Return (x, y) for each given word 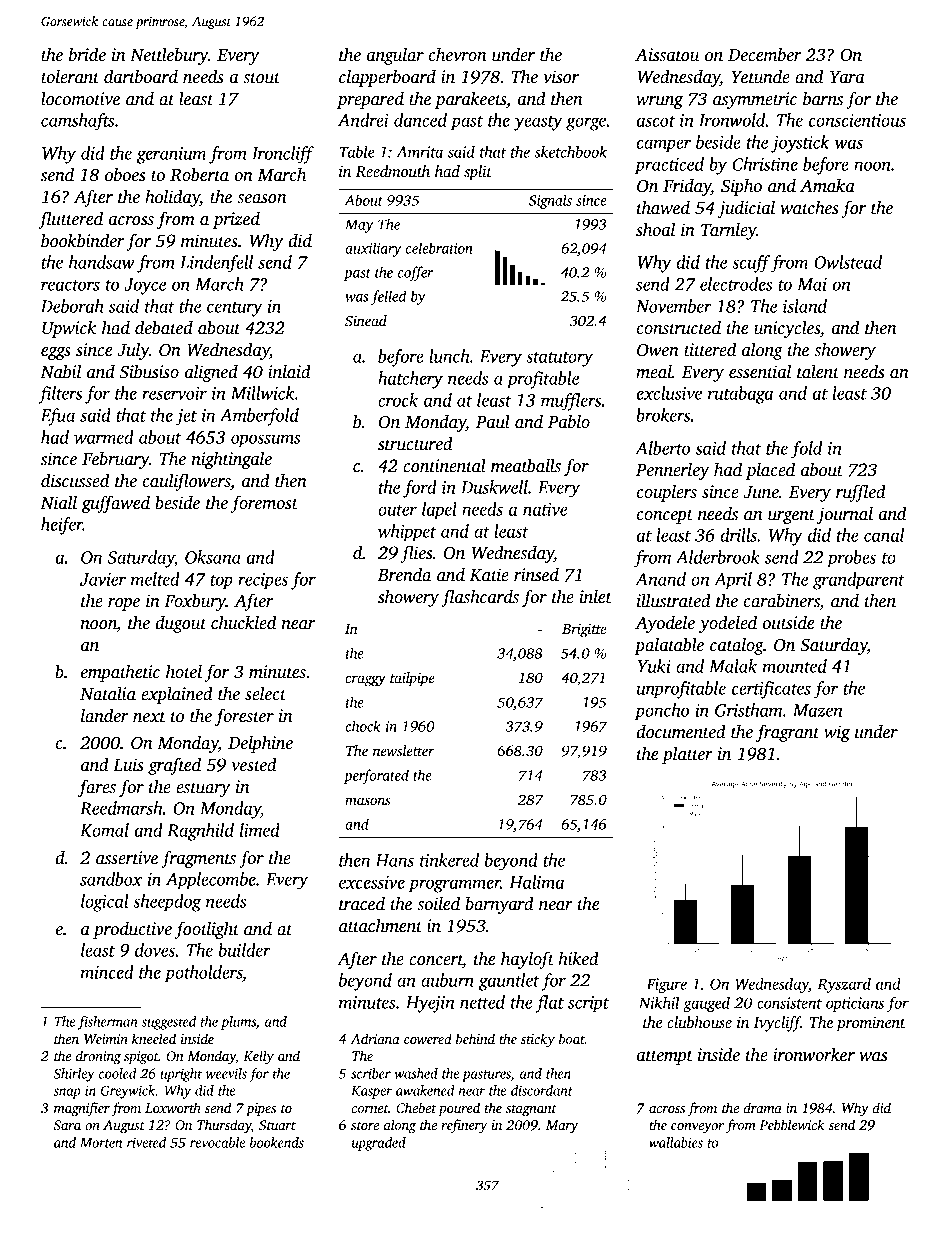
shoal (655, 229)
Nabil (60, 371)
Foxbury (195, 602)
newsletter (403, 750)
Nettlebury (169, 56)
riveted (146, 1142)
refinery (464, 1126)
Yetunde (760, 76)
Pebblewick (792, 1124)
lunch (449, 356)
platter (687, 755)
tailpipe (412, 679)
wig (837, 733)
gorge (586, 124)
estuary (203, 789)
